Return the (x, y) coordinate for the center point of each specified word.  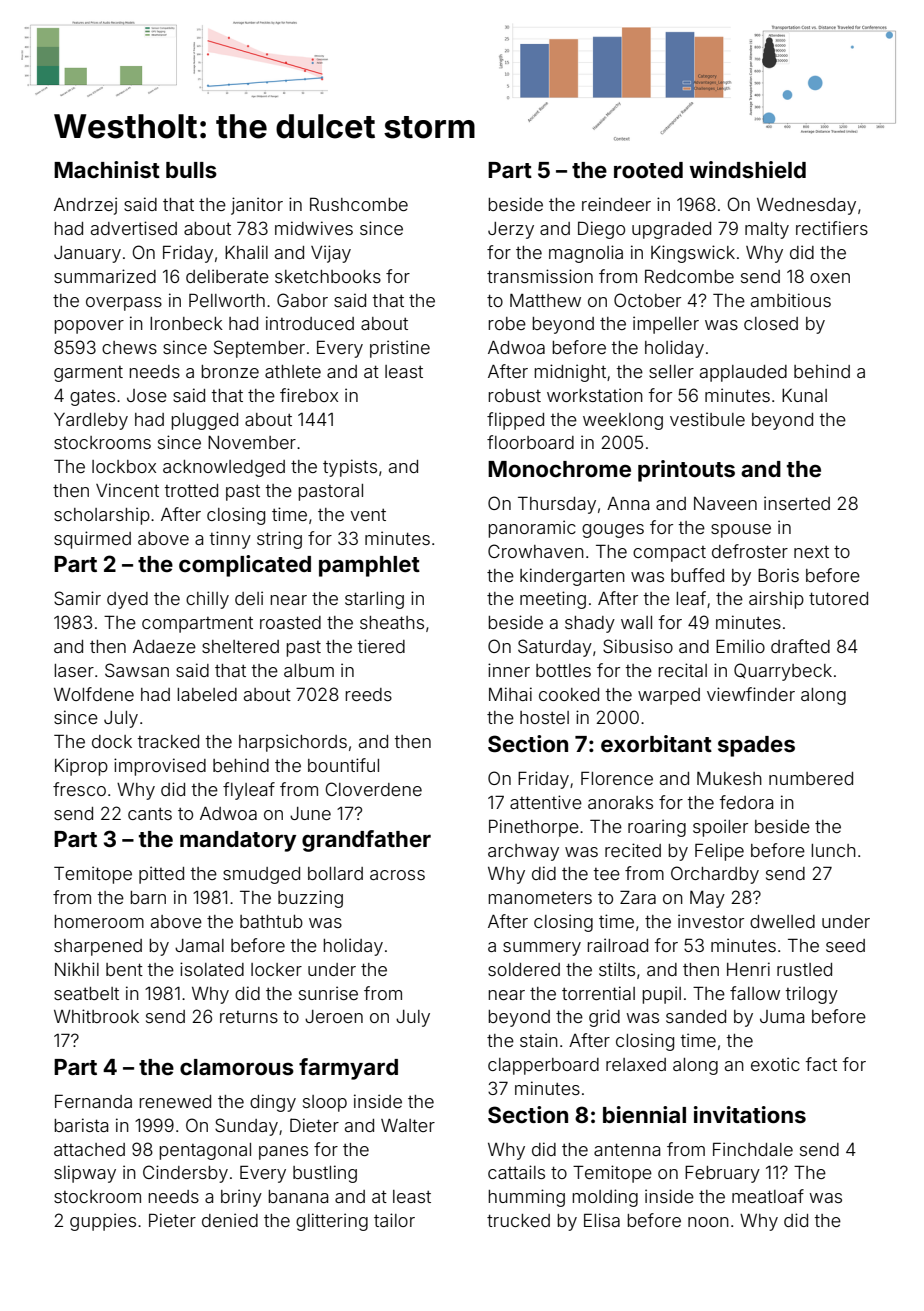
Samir (77, 598)
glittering (332, 1222)
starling (374, 600)
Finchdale (753, 1149)
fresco (79, 789)
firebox (309, 395)
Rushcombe (359, 204)
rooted (648, 170)
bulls (191, 170)
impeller (666, 325)
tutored (838, 598)
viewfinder (751, 694)
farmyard (348, 1069)
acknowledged (224, 468)
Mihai (510, 694)
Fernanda (93, 1101)
